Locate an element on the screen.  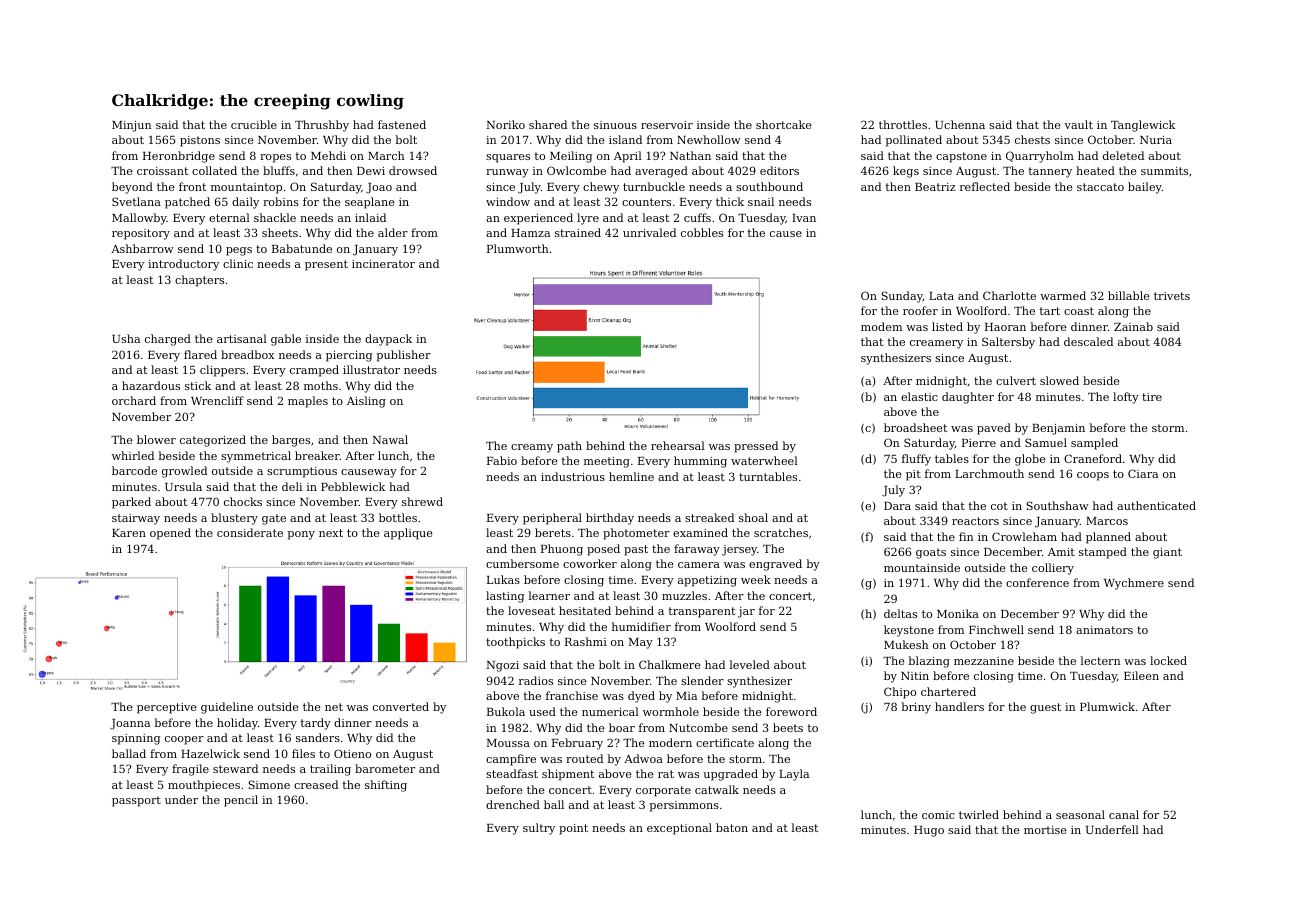
summits is located at coordinates (1164, 171).
